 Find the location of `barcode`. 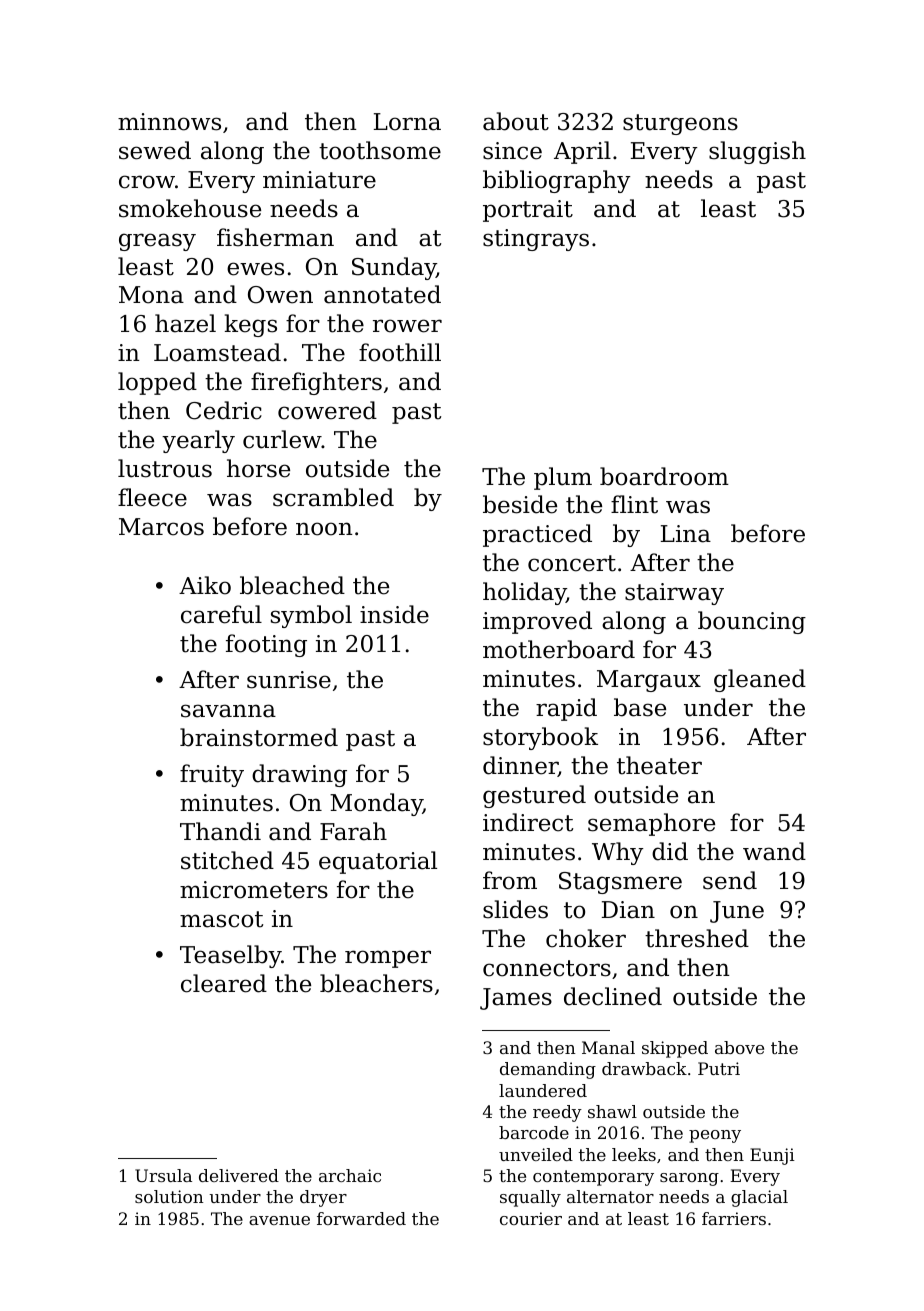

barcode is located at coordinates (534, 1132).
